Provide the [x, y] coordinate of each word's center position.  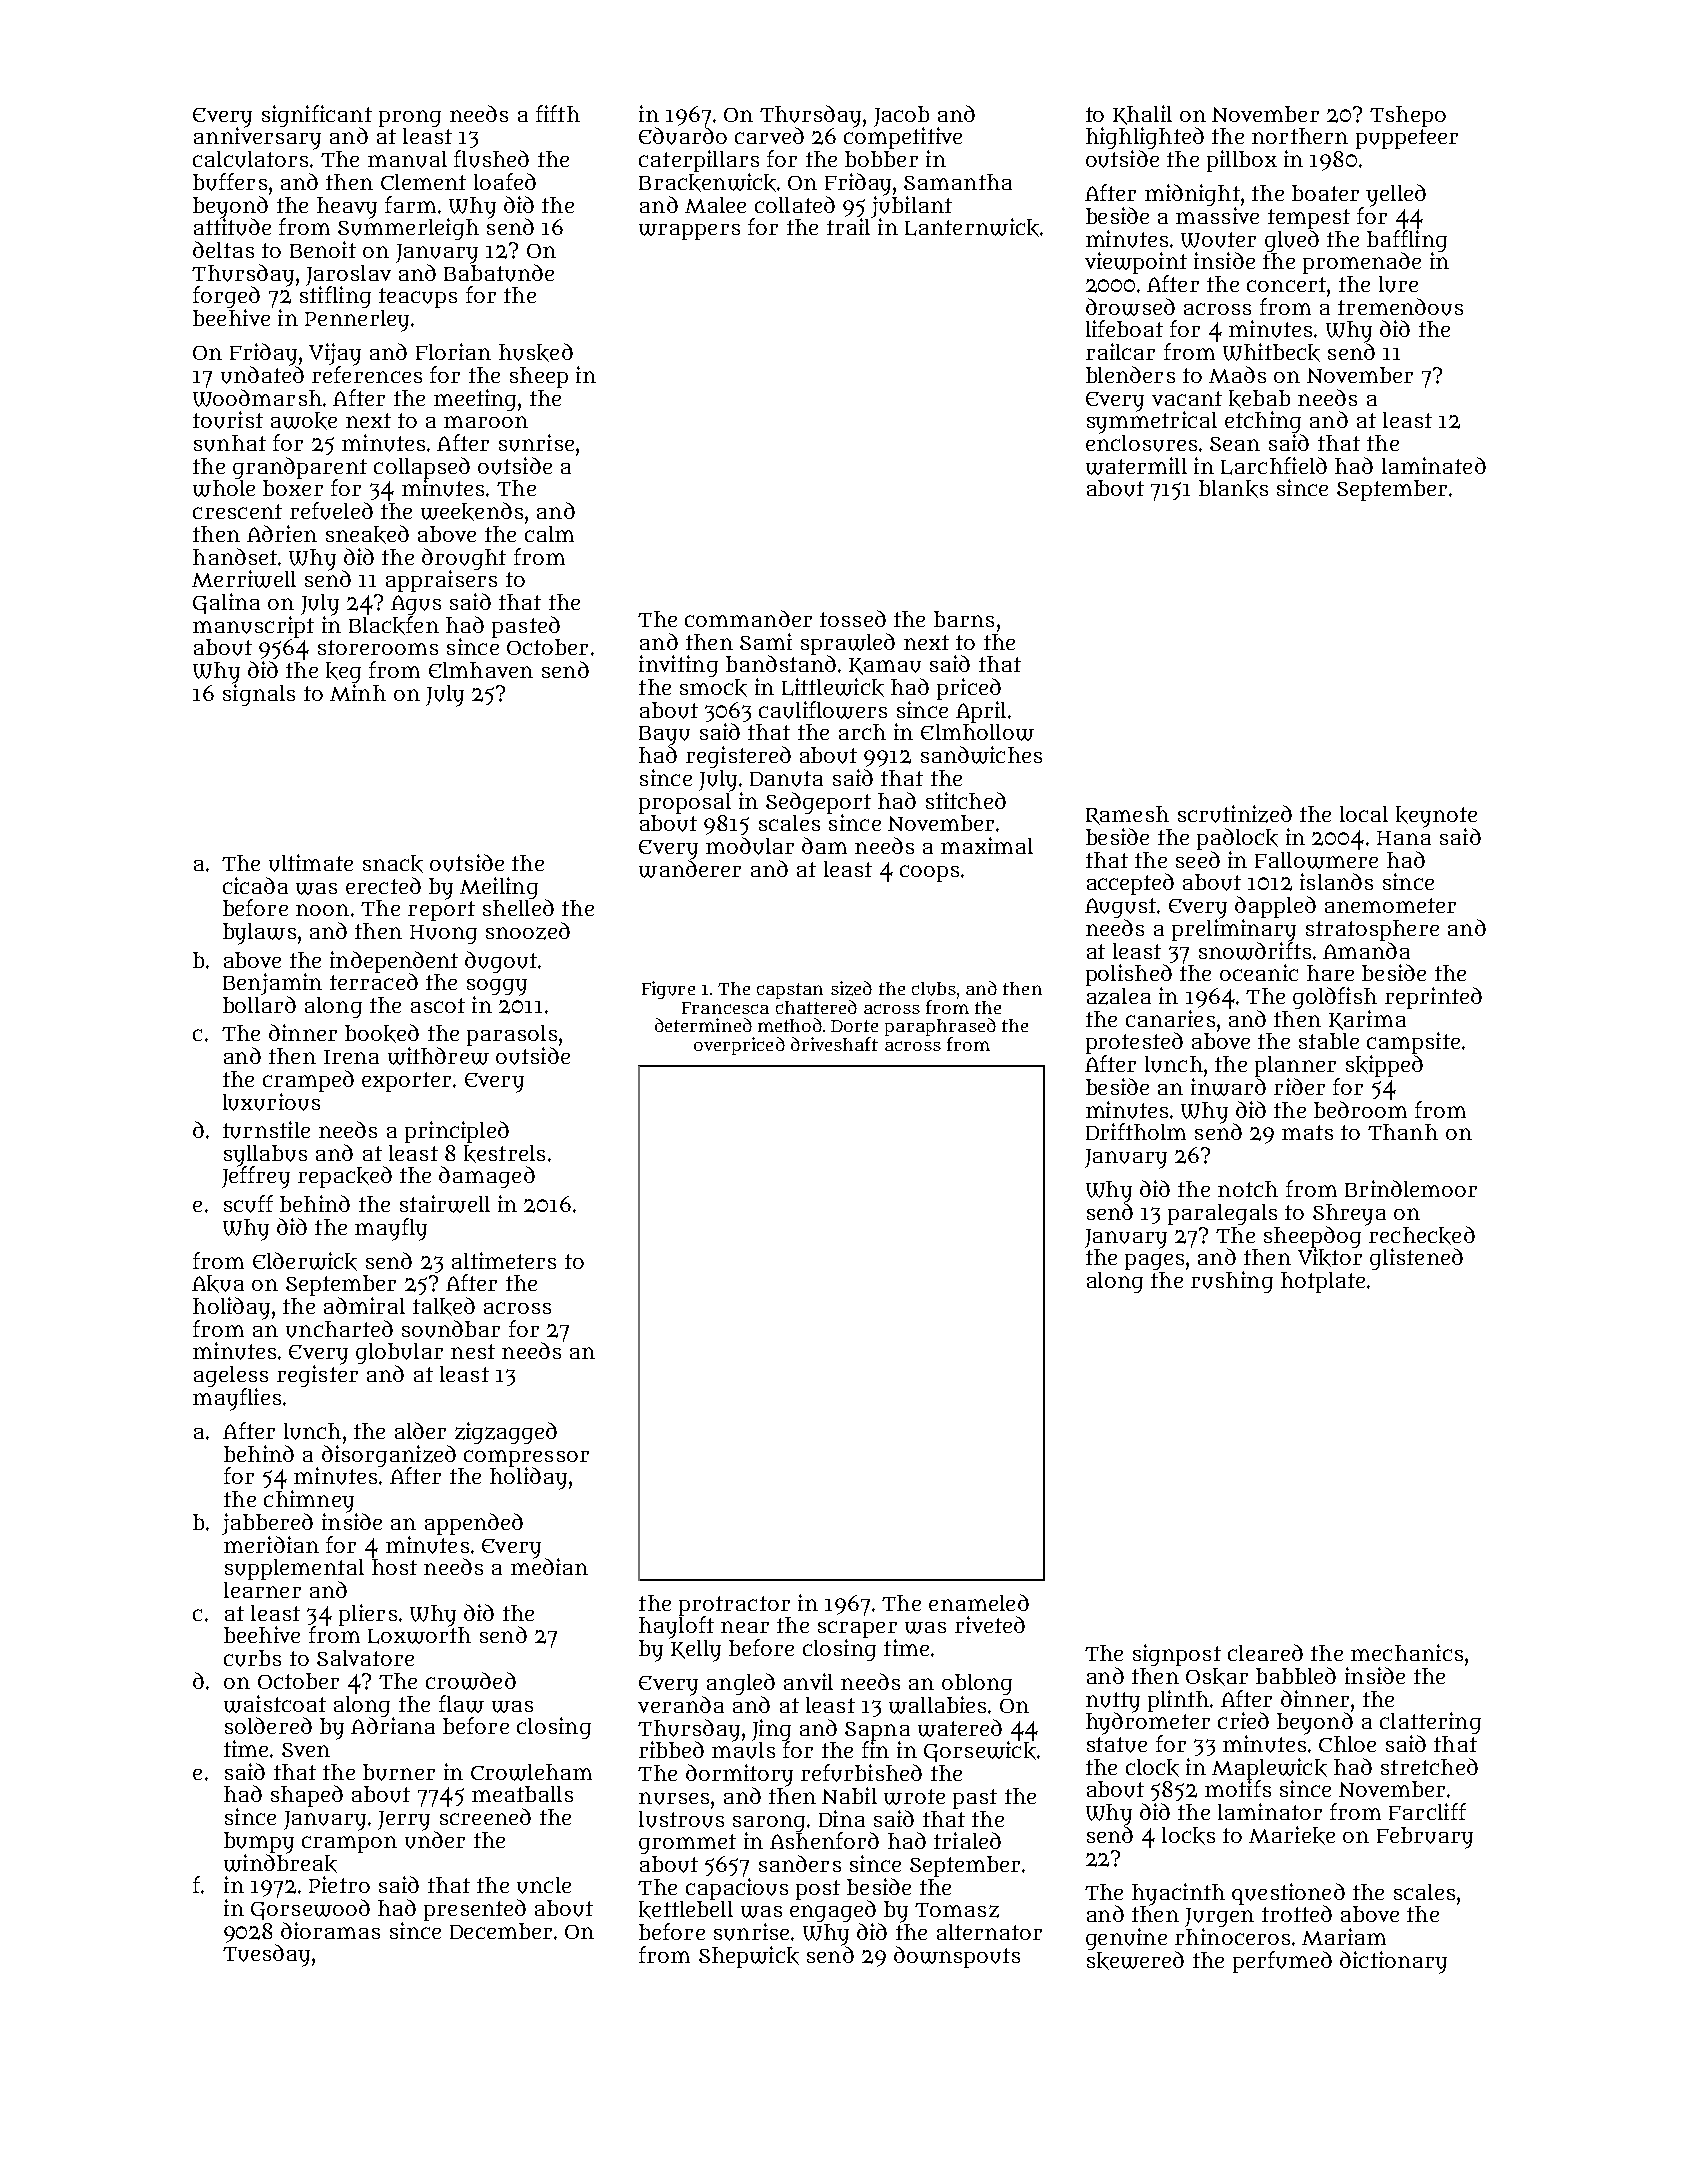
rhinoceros [1232, 1936]
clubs [934, 989]
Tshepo [1408, 116]
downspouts [957, 1957]
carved [769, 135]
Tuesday [266, 1955]
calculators [250, 159]
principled [457, 1132]
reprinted [1433, 998]
